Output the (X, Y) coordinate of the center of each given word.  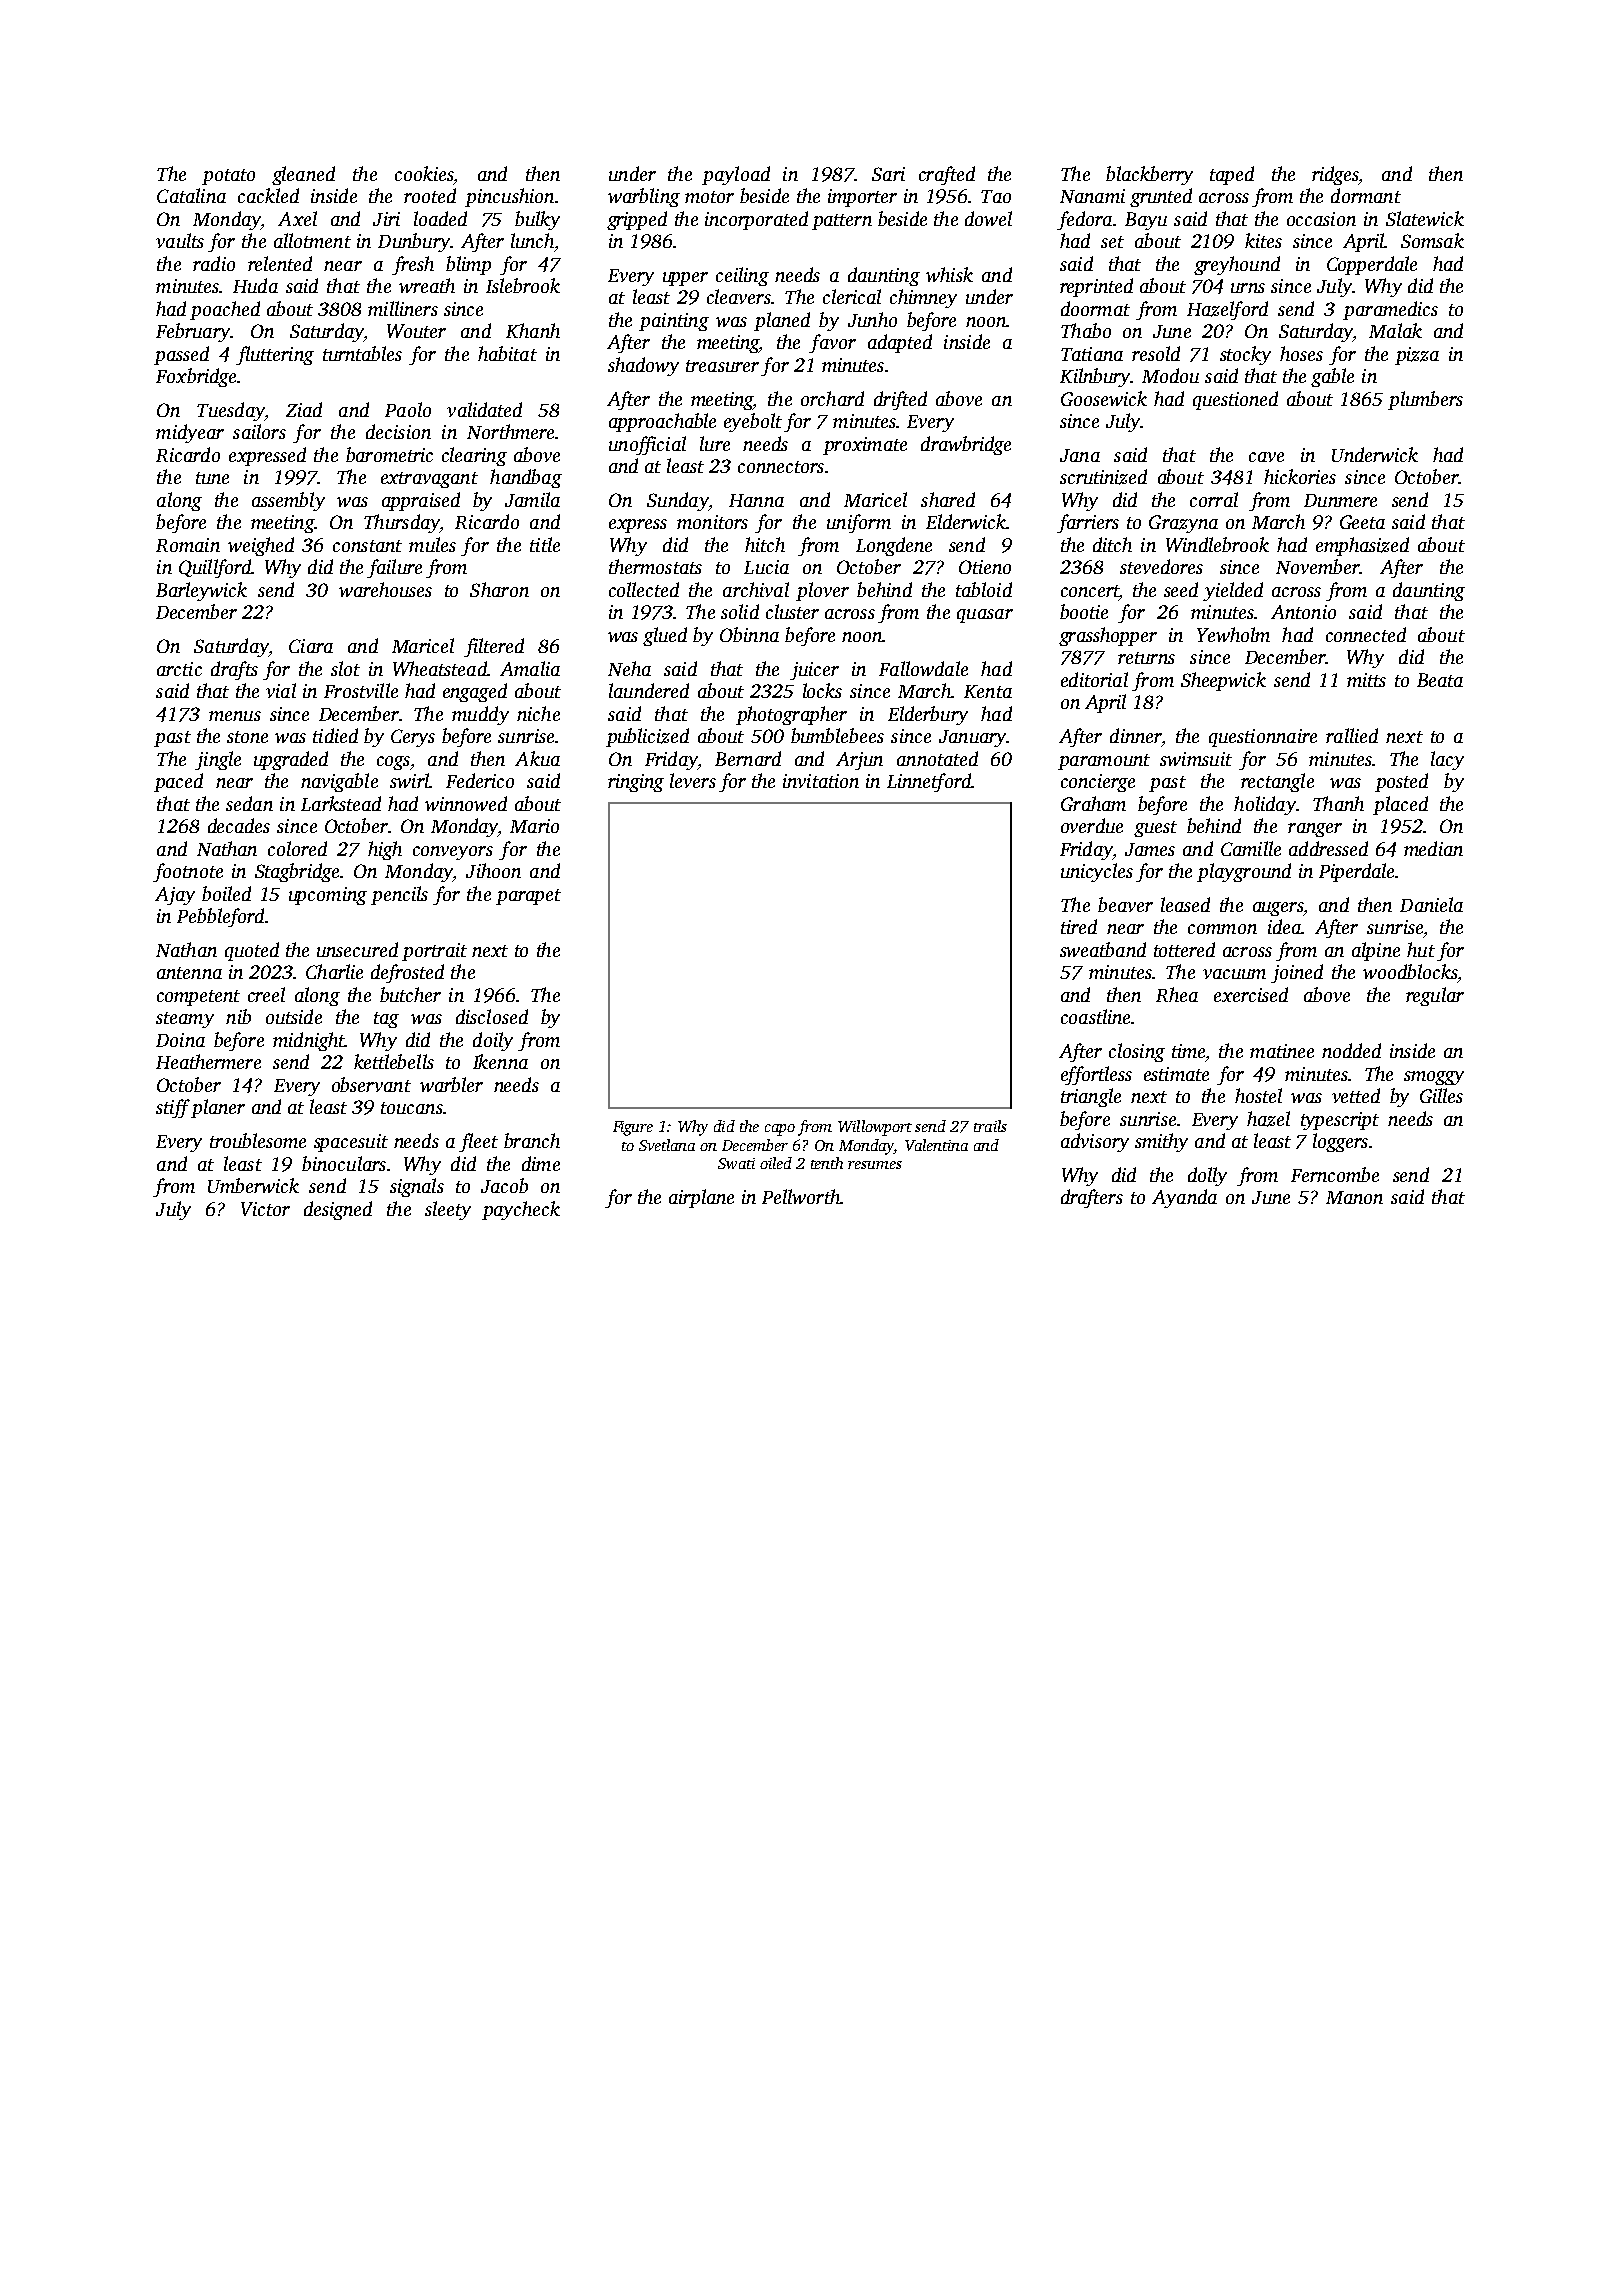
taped (1232, 175)
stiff (173, 1108)
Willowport (875, 1128)
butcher (410, 994)
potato (228, 177)
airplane (701, 1198)
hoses (1301, 353)
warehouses (385, 589)
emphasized (1362, 546)
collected (644, 589)
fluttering (275, 355)
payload (736, 175)
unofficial (647, 445)
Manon (1354, 1197)
